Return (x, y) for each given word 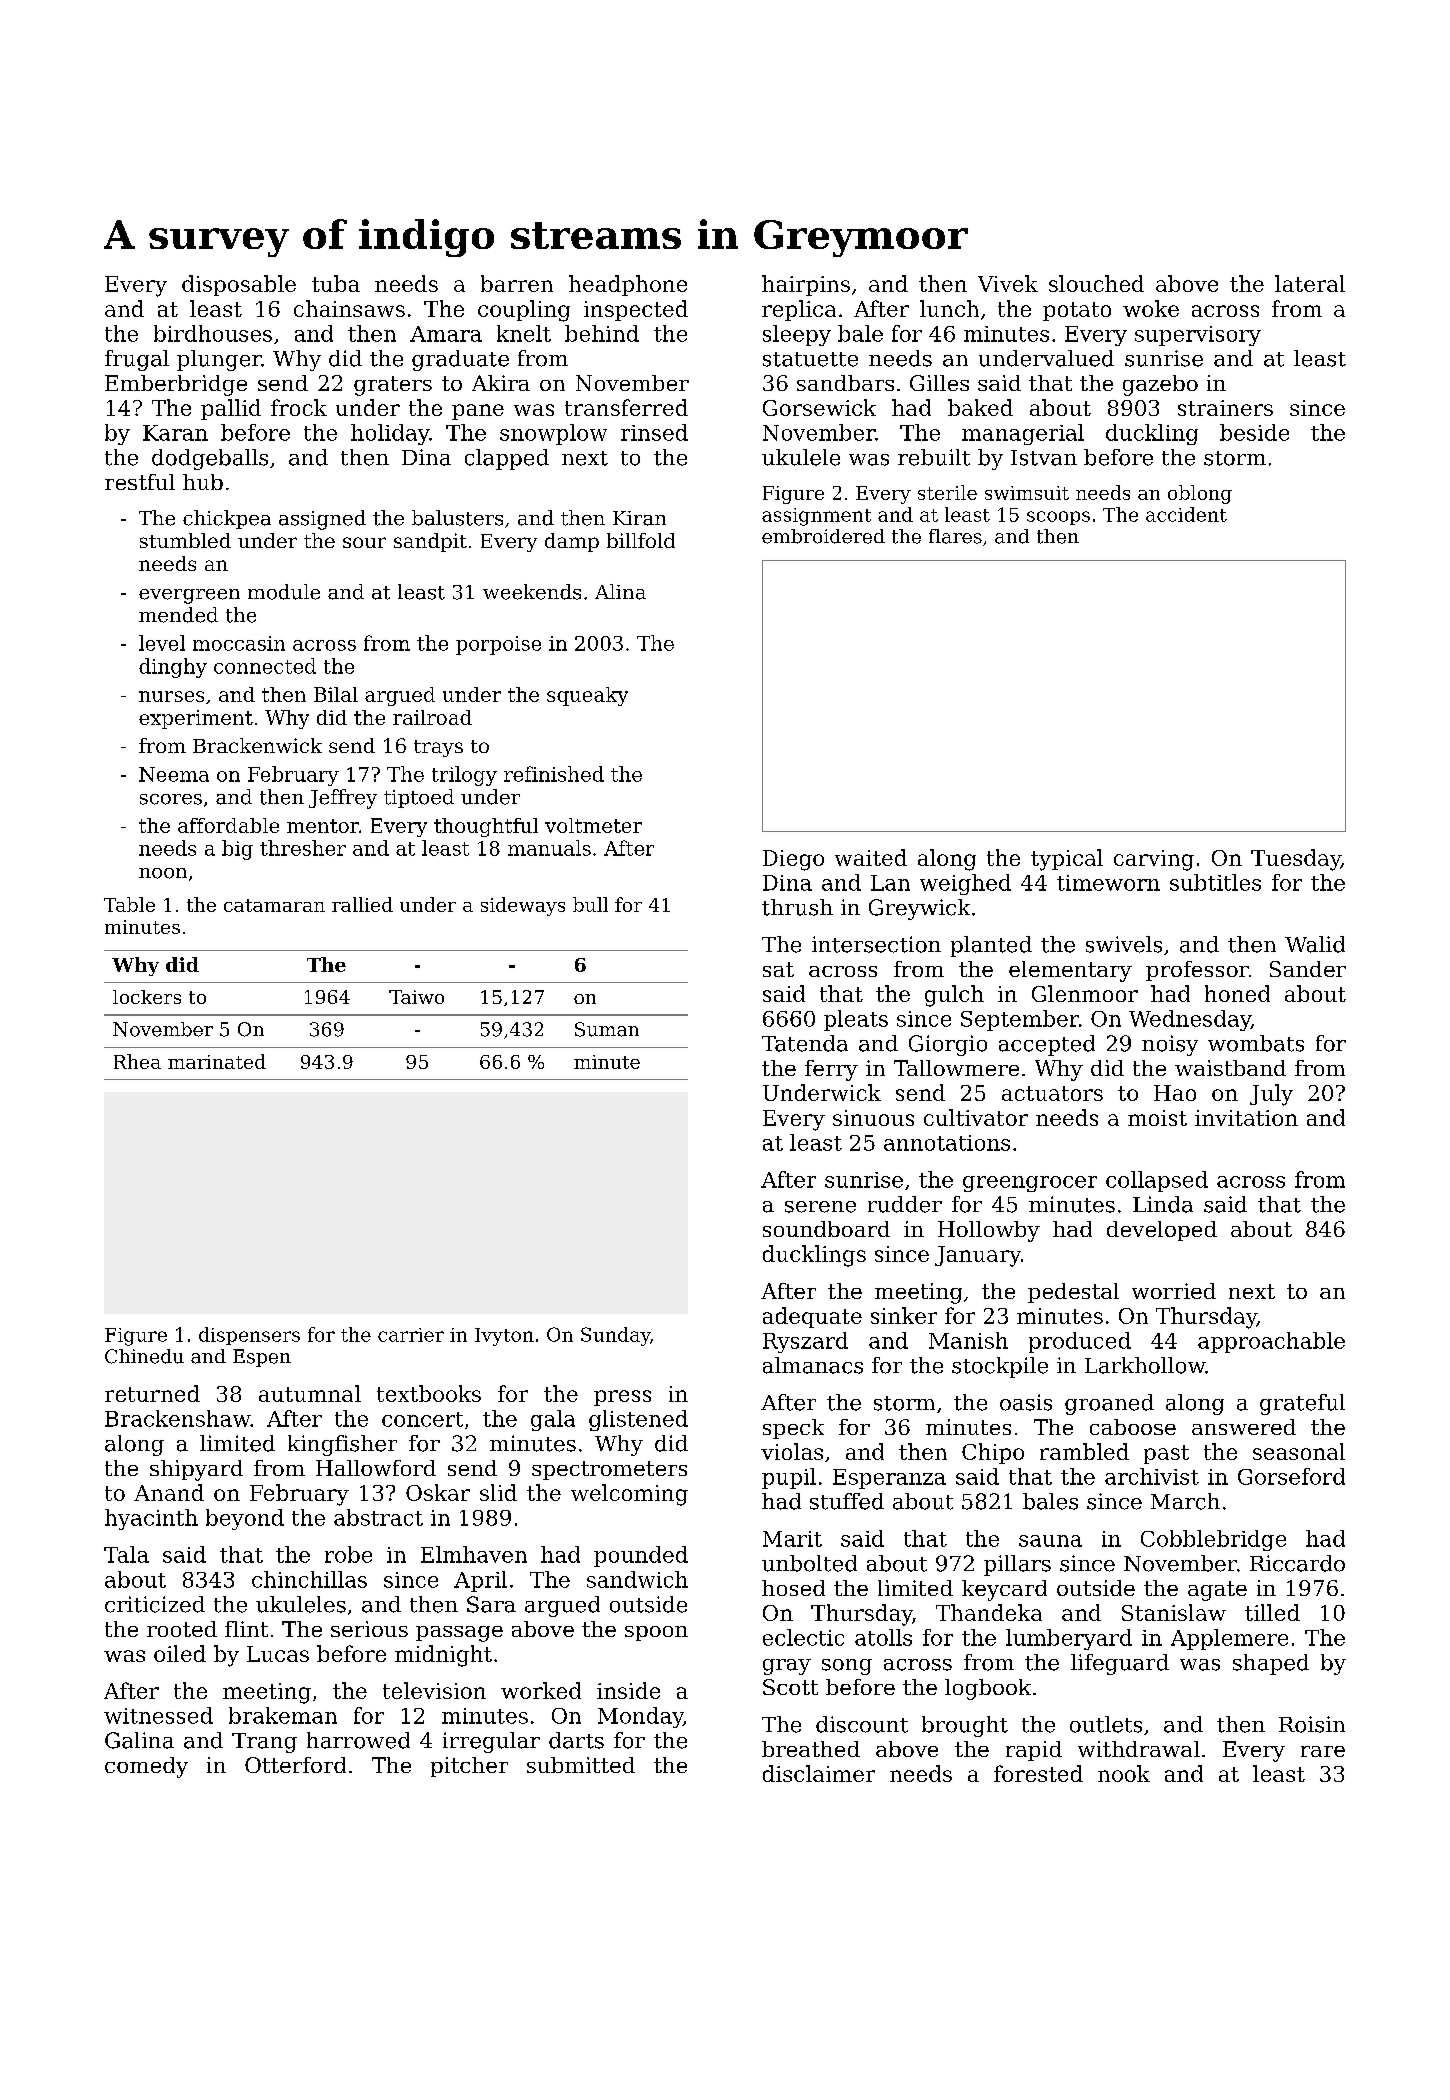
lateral (1310, 283)
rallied (362, 904)
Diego (793, 860)
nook (1124, 1773)
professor (1197, 971)
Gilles (939, 383)
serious (369, 1629)
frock (299, 407)
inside (628, 1690)
